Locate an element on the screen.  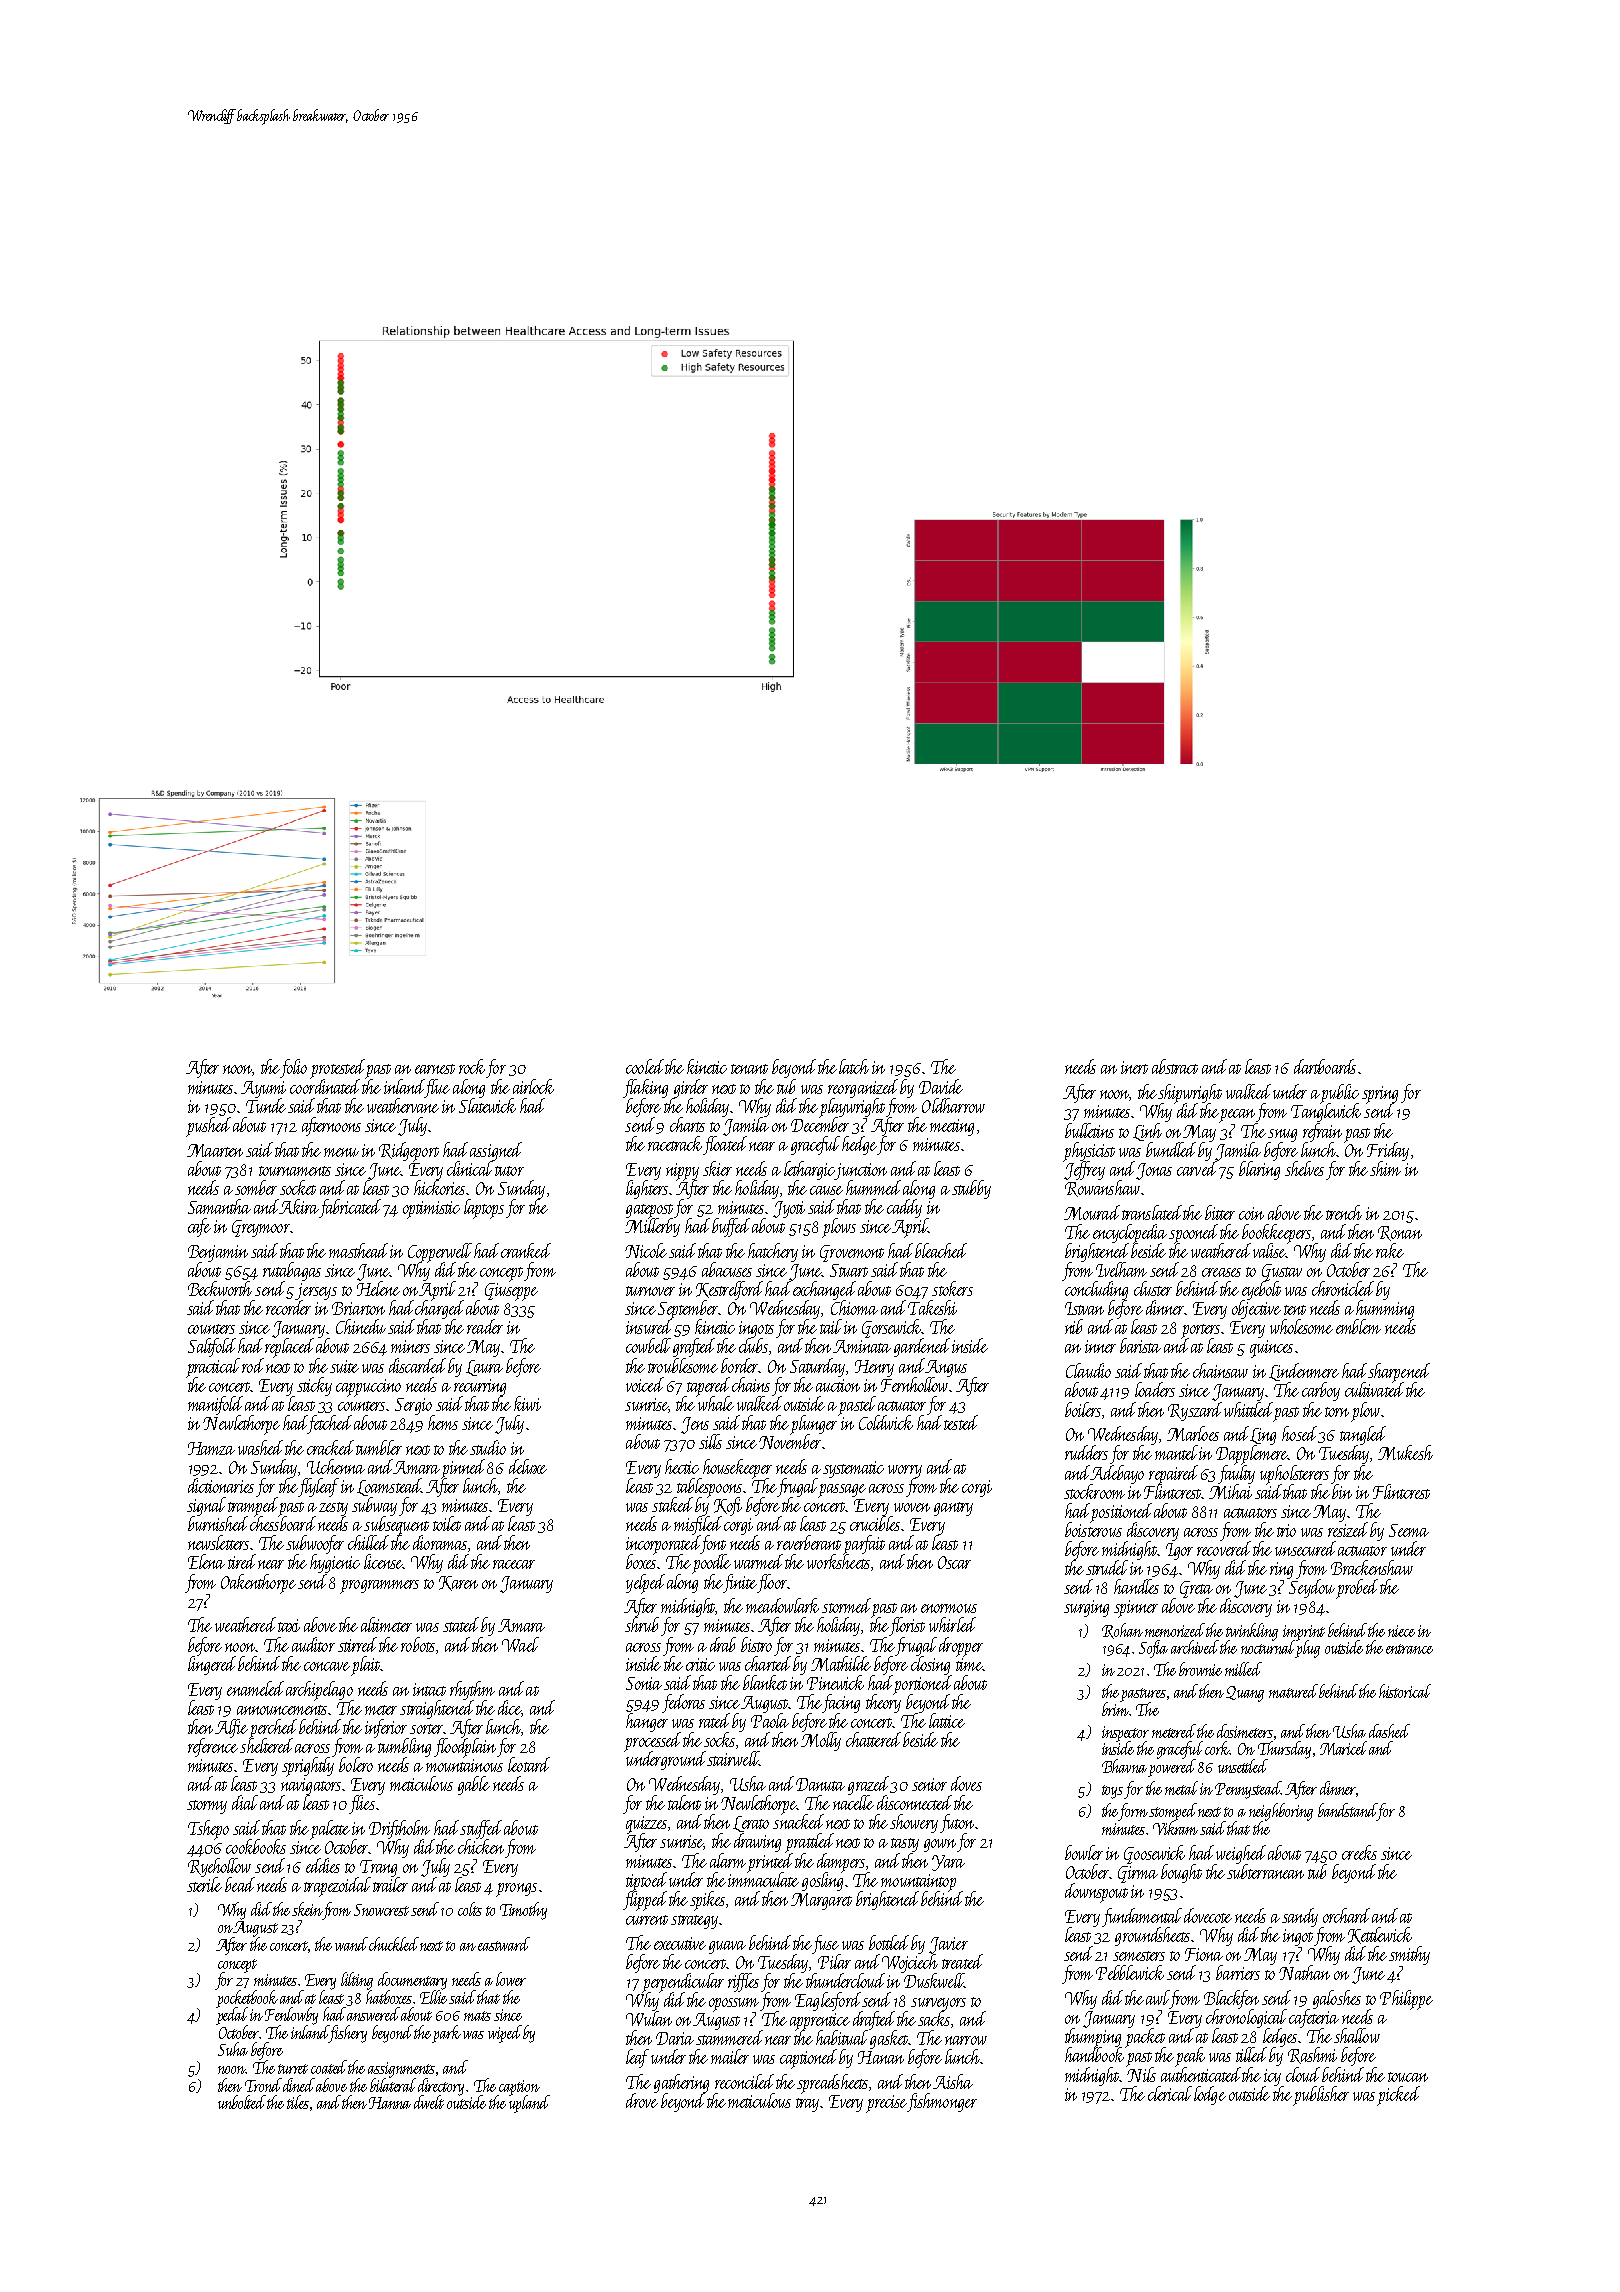
fishery is located at coordinates (348, 2034).
